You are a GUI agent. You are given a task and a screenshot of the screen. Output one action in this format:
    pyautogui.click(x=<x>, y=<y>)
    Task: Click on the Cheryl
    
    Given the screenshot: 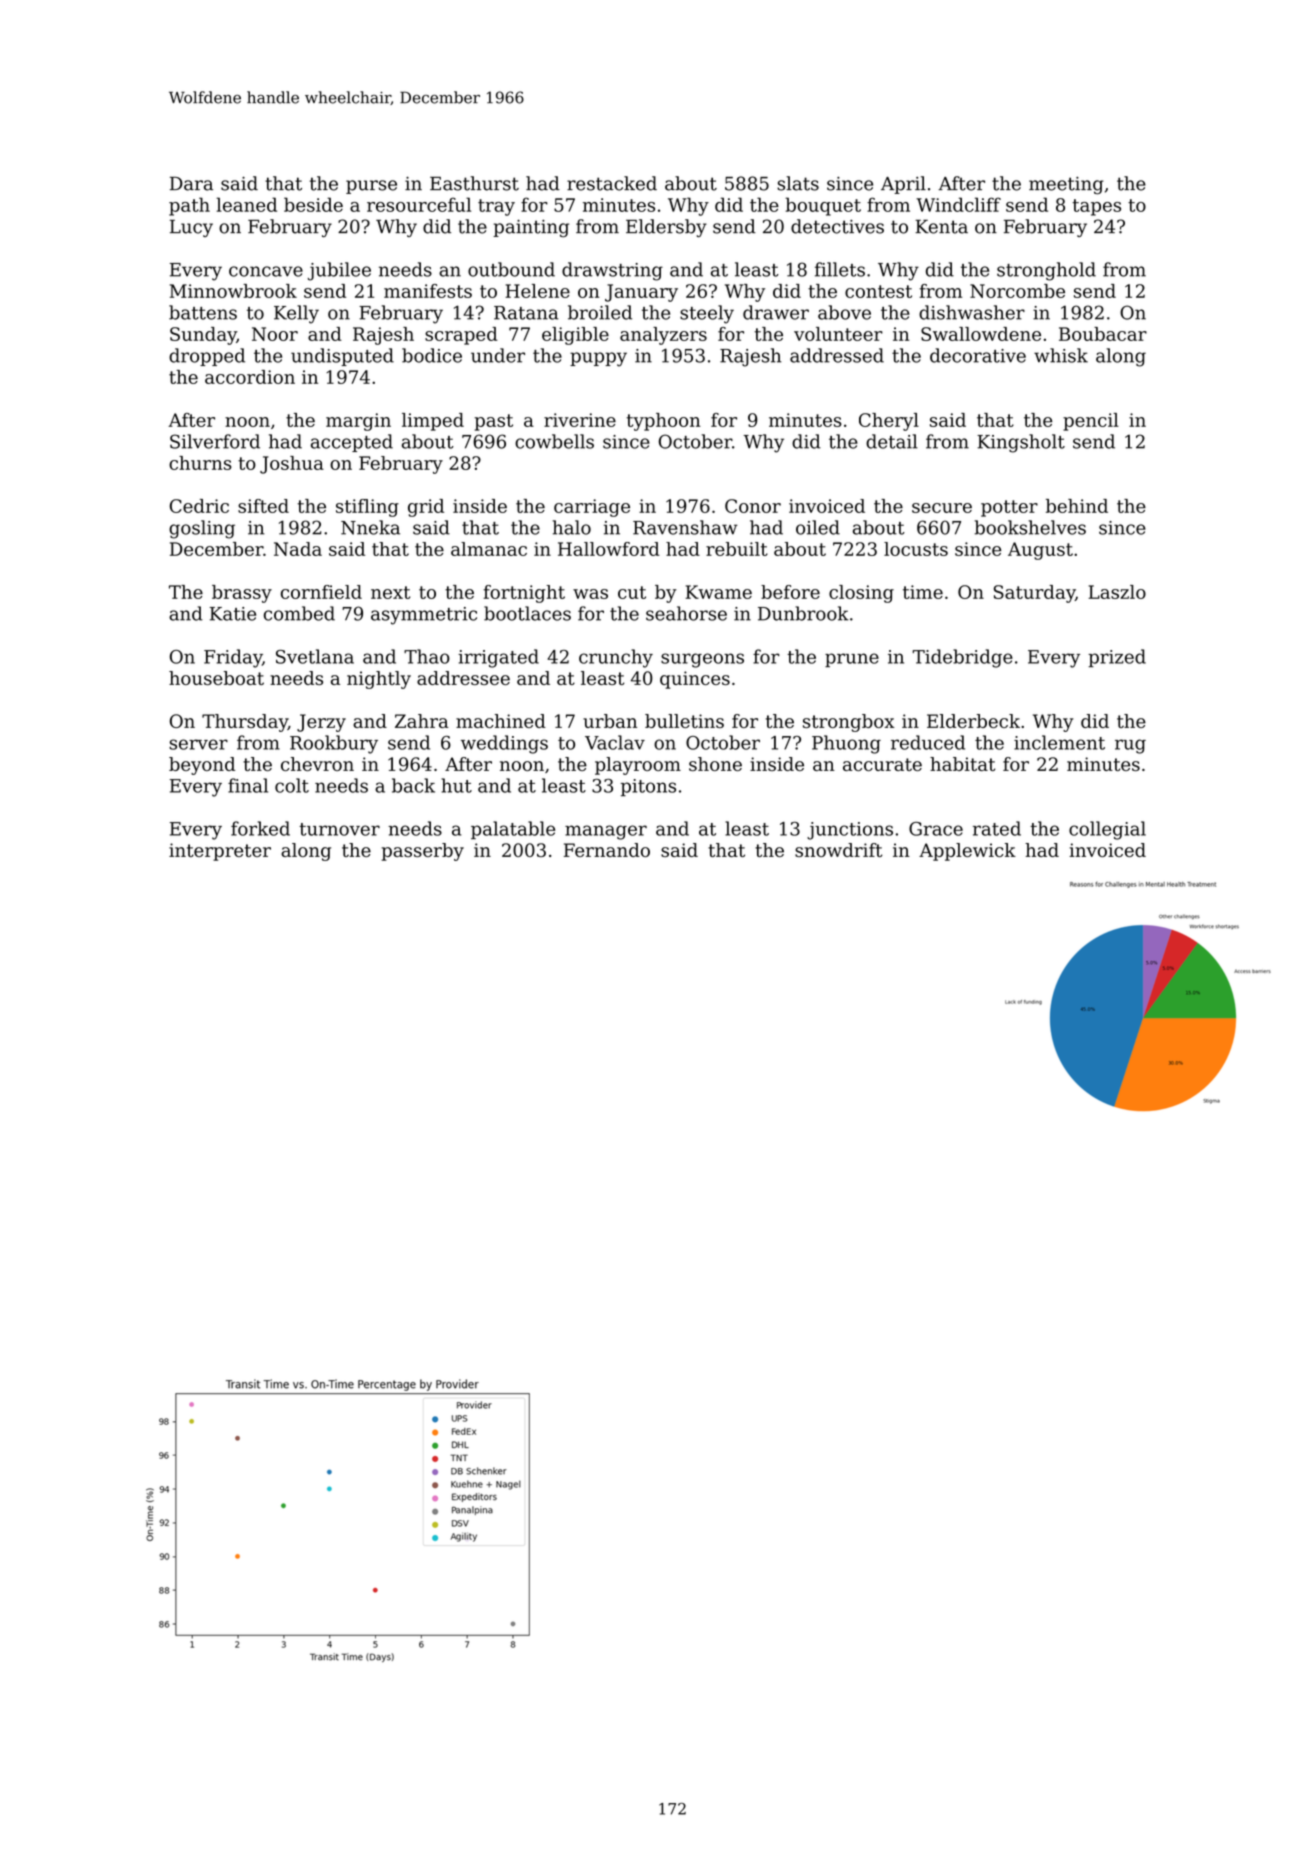 What is the action you would take?
    pyautogui.click(x=889, y=422)
